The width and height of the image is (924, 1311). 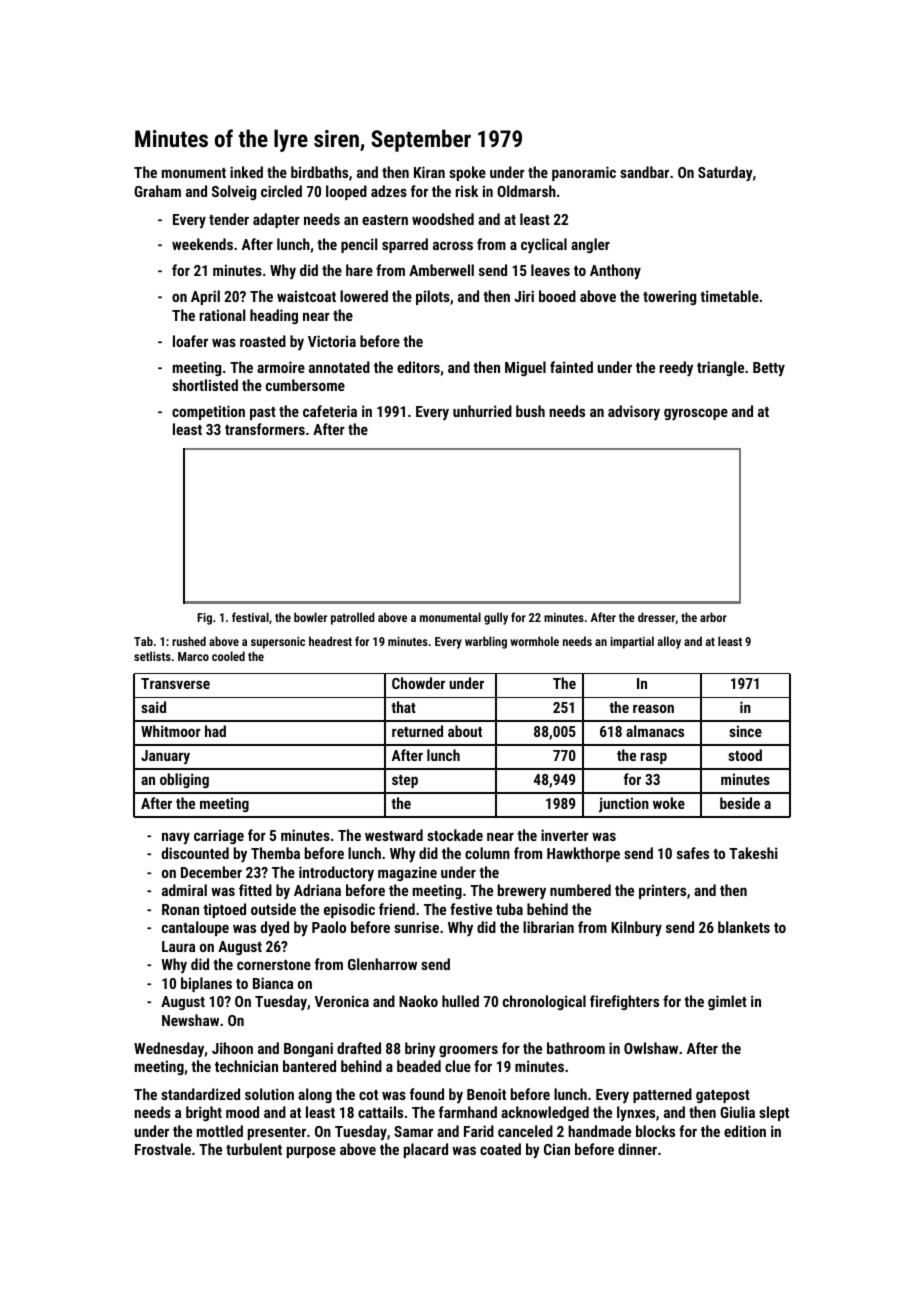 What do you see at coordinates (725, 174) in the image?
I see `Saturday` at bounding box center [725, 174].
